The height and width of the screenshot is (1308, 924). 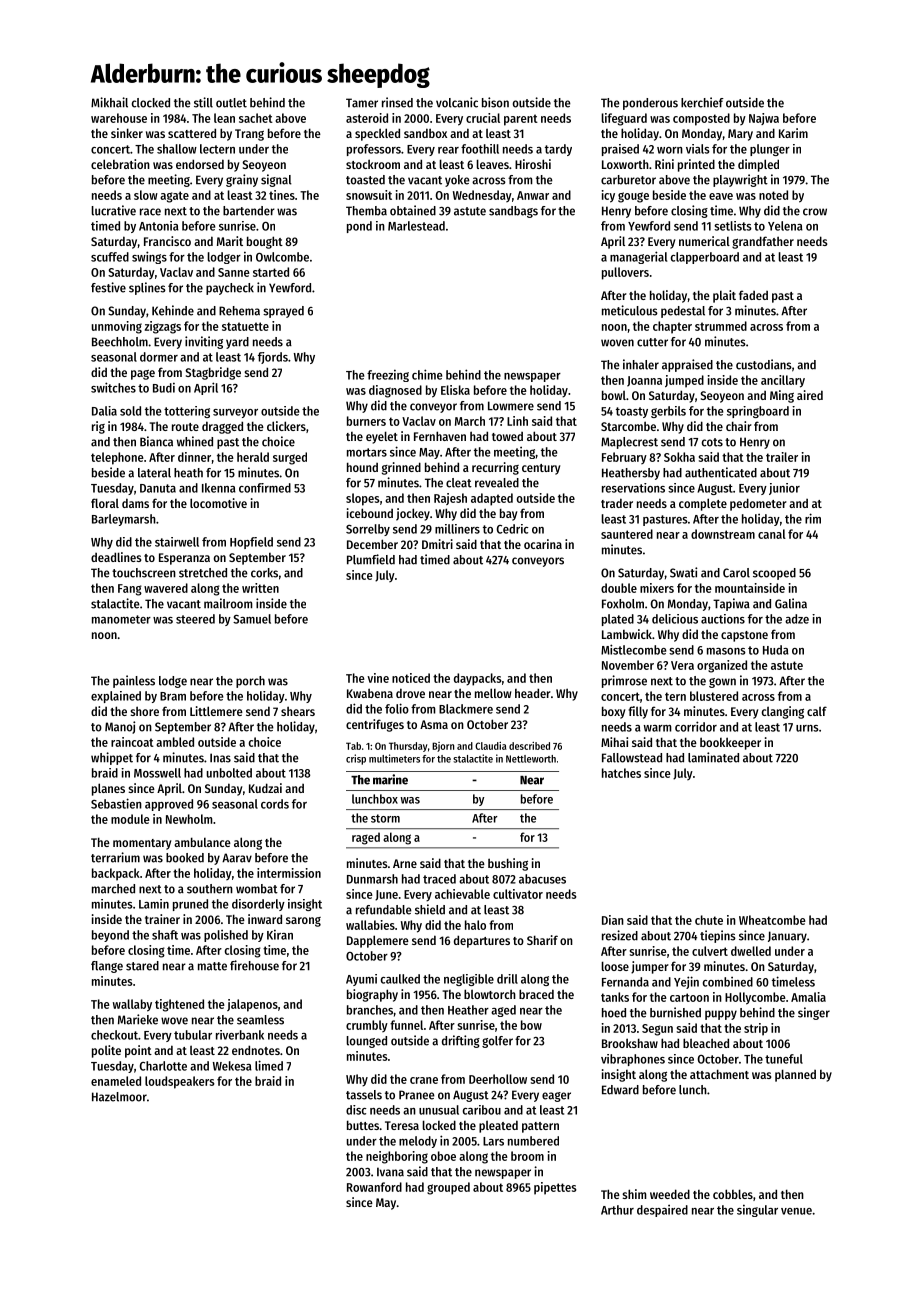 I want to click on Kudzai, so click(x=265, y=788).
